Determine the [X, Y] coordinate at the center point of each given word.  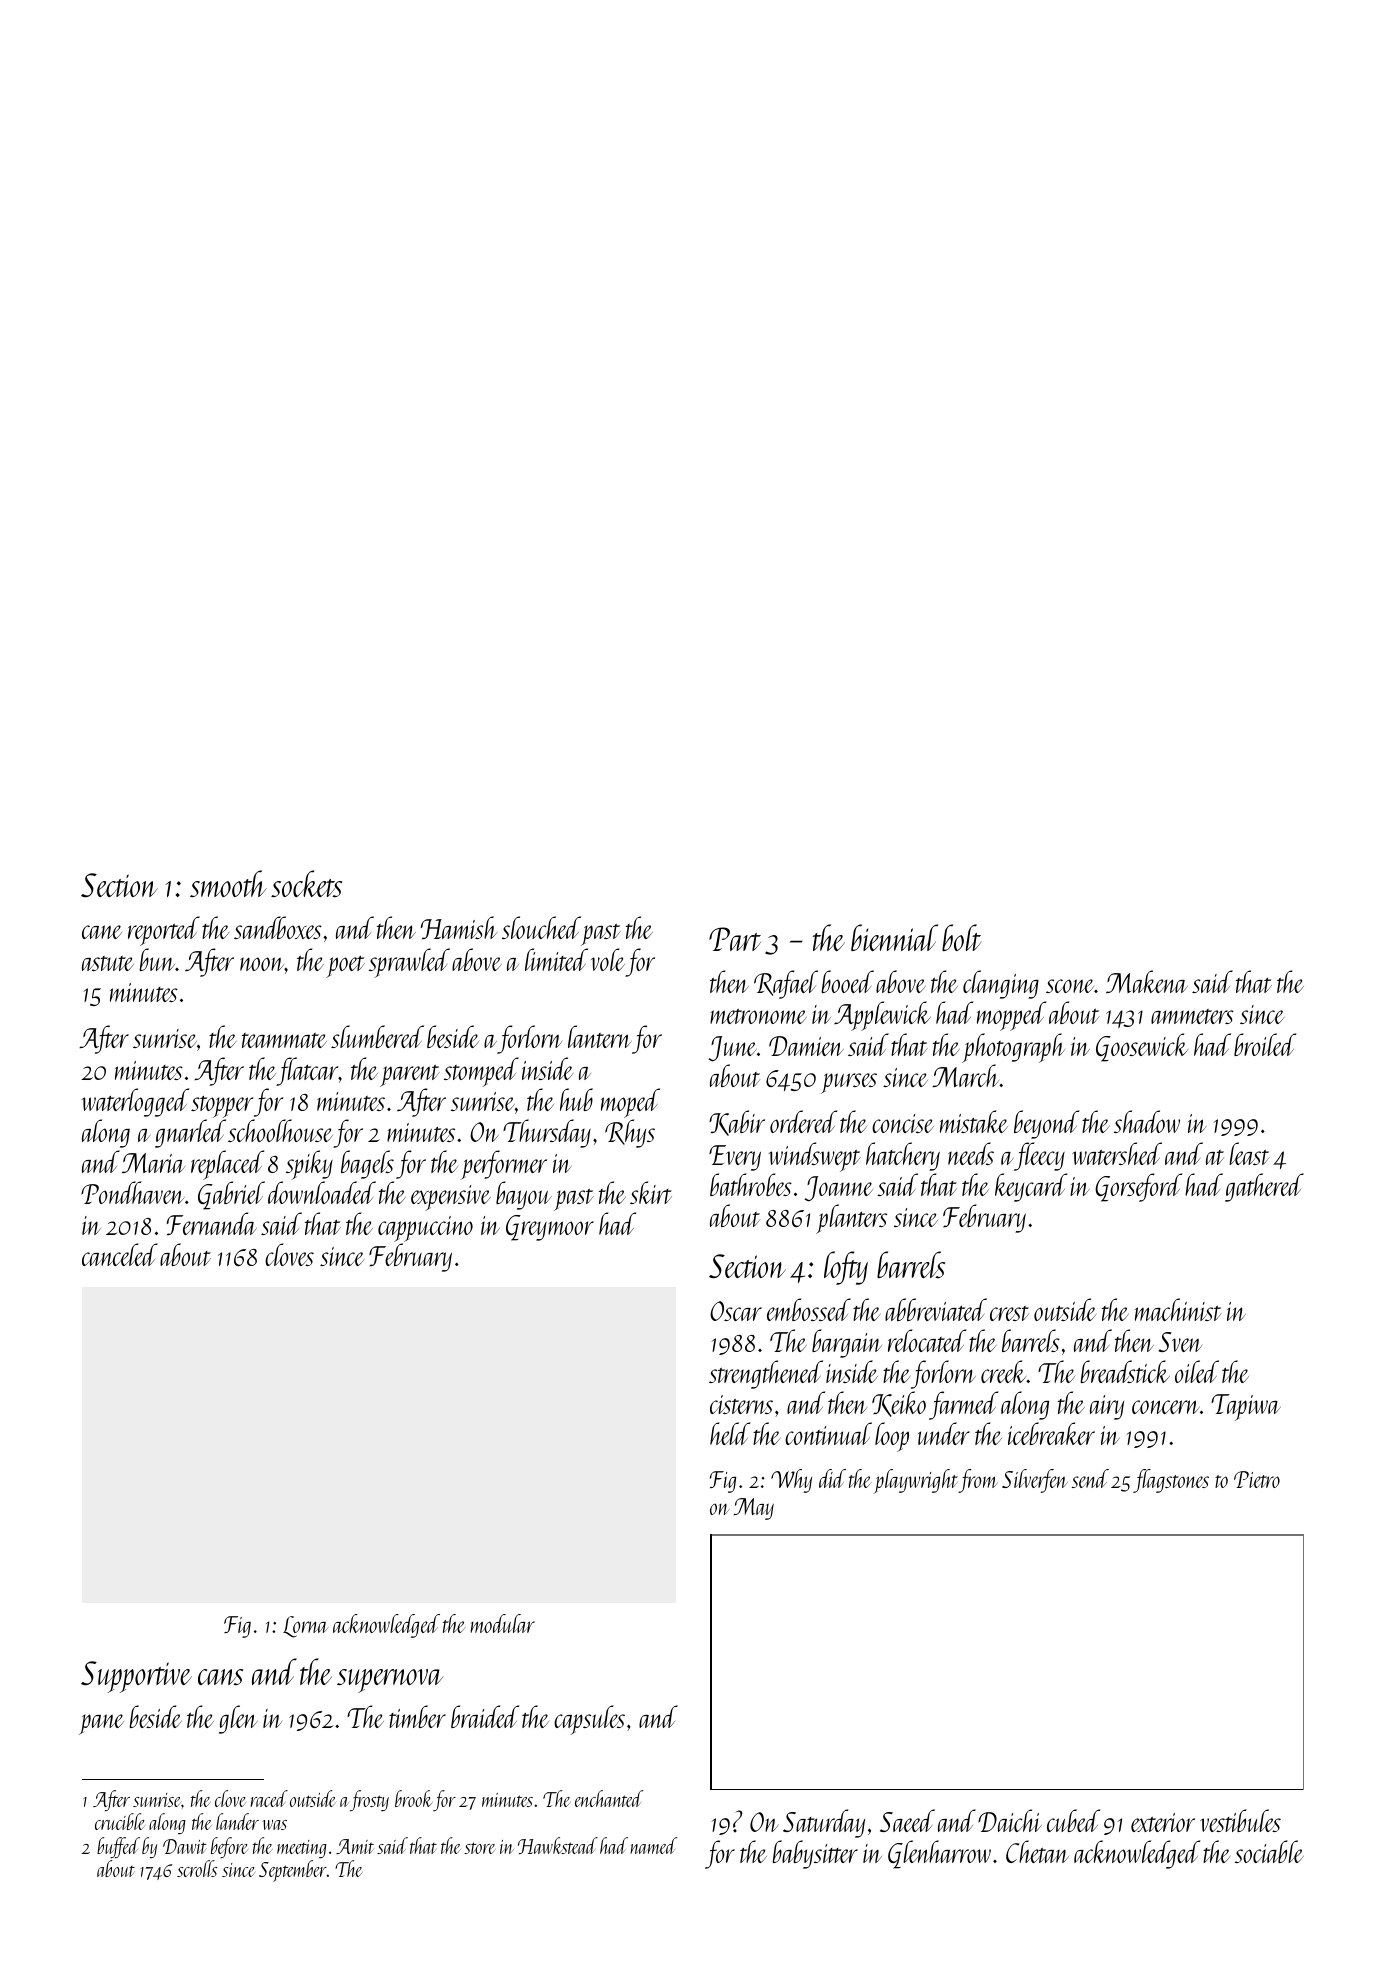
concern [1166, 1407]
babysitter [815, 1854]
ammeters [1192, 1016]
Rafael [786, 984]
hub [576, 1099]
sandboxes [278, 927]
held [730, 1433]
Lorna [305, 1627]
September [293, 1871]
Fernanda [212, 1223]
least [1249, 1153]
